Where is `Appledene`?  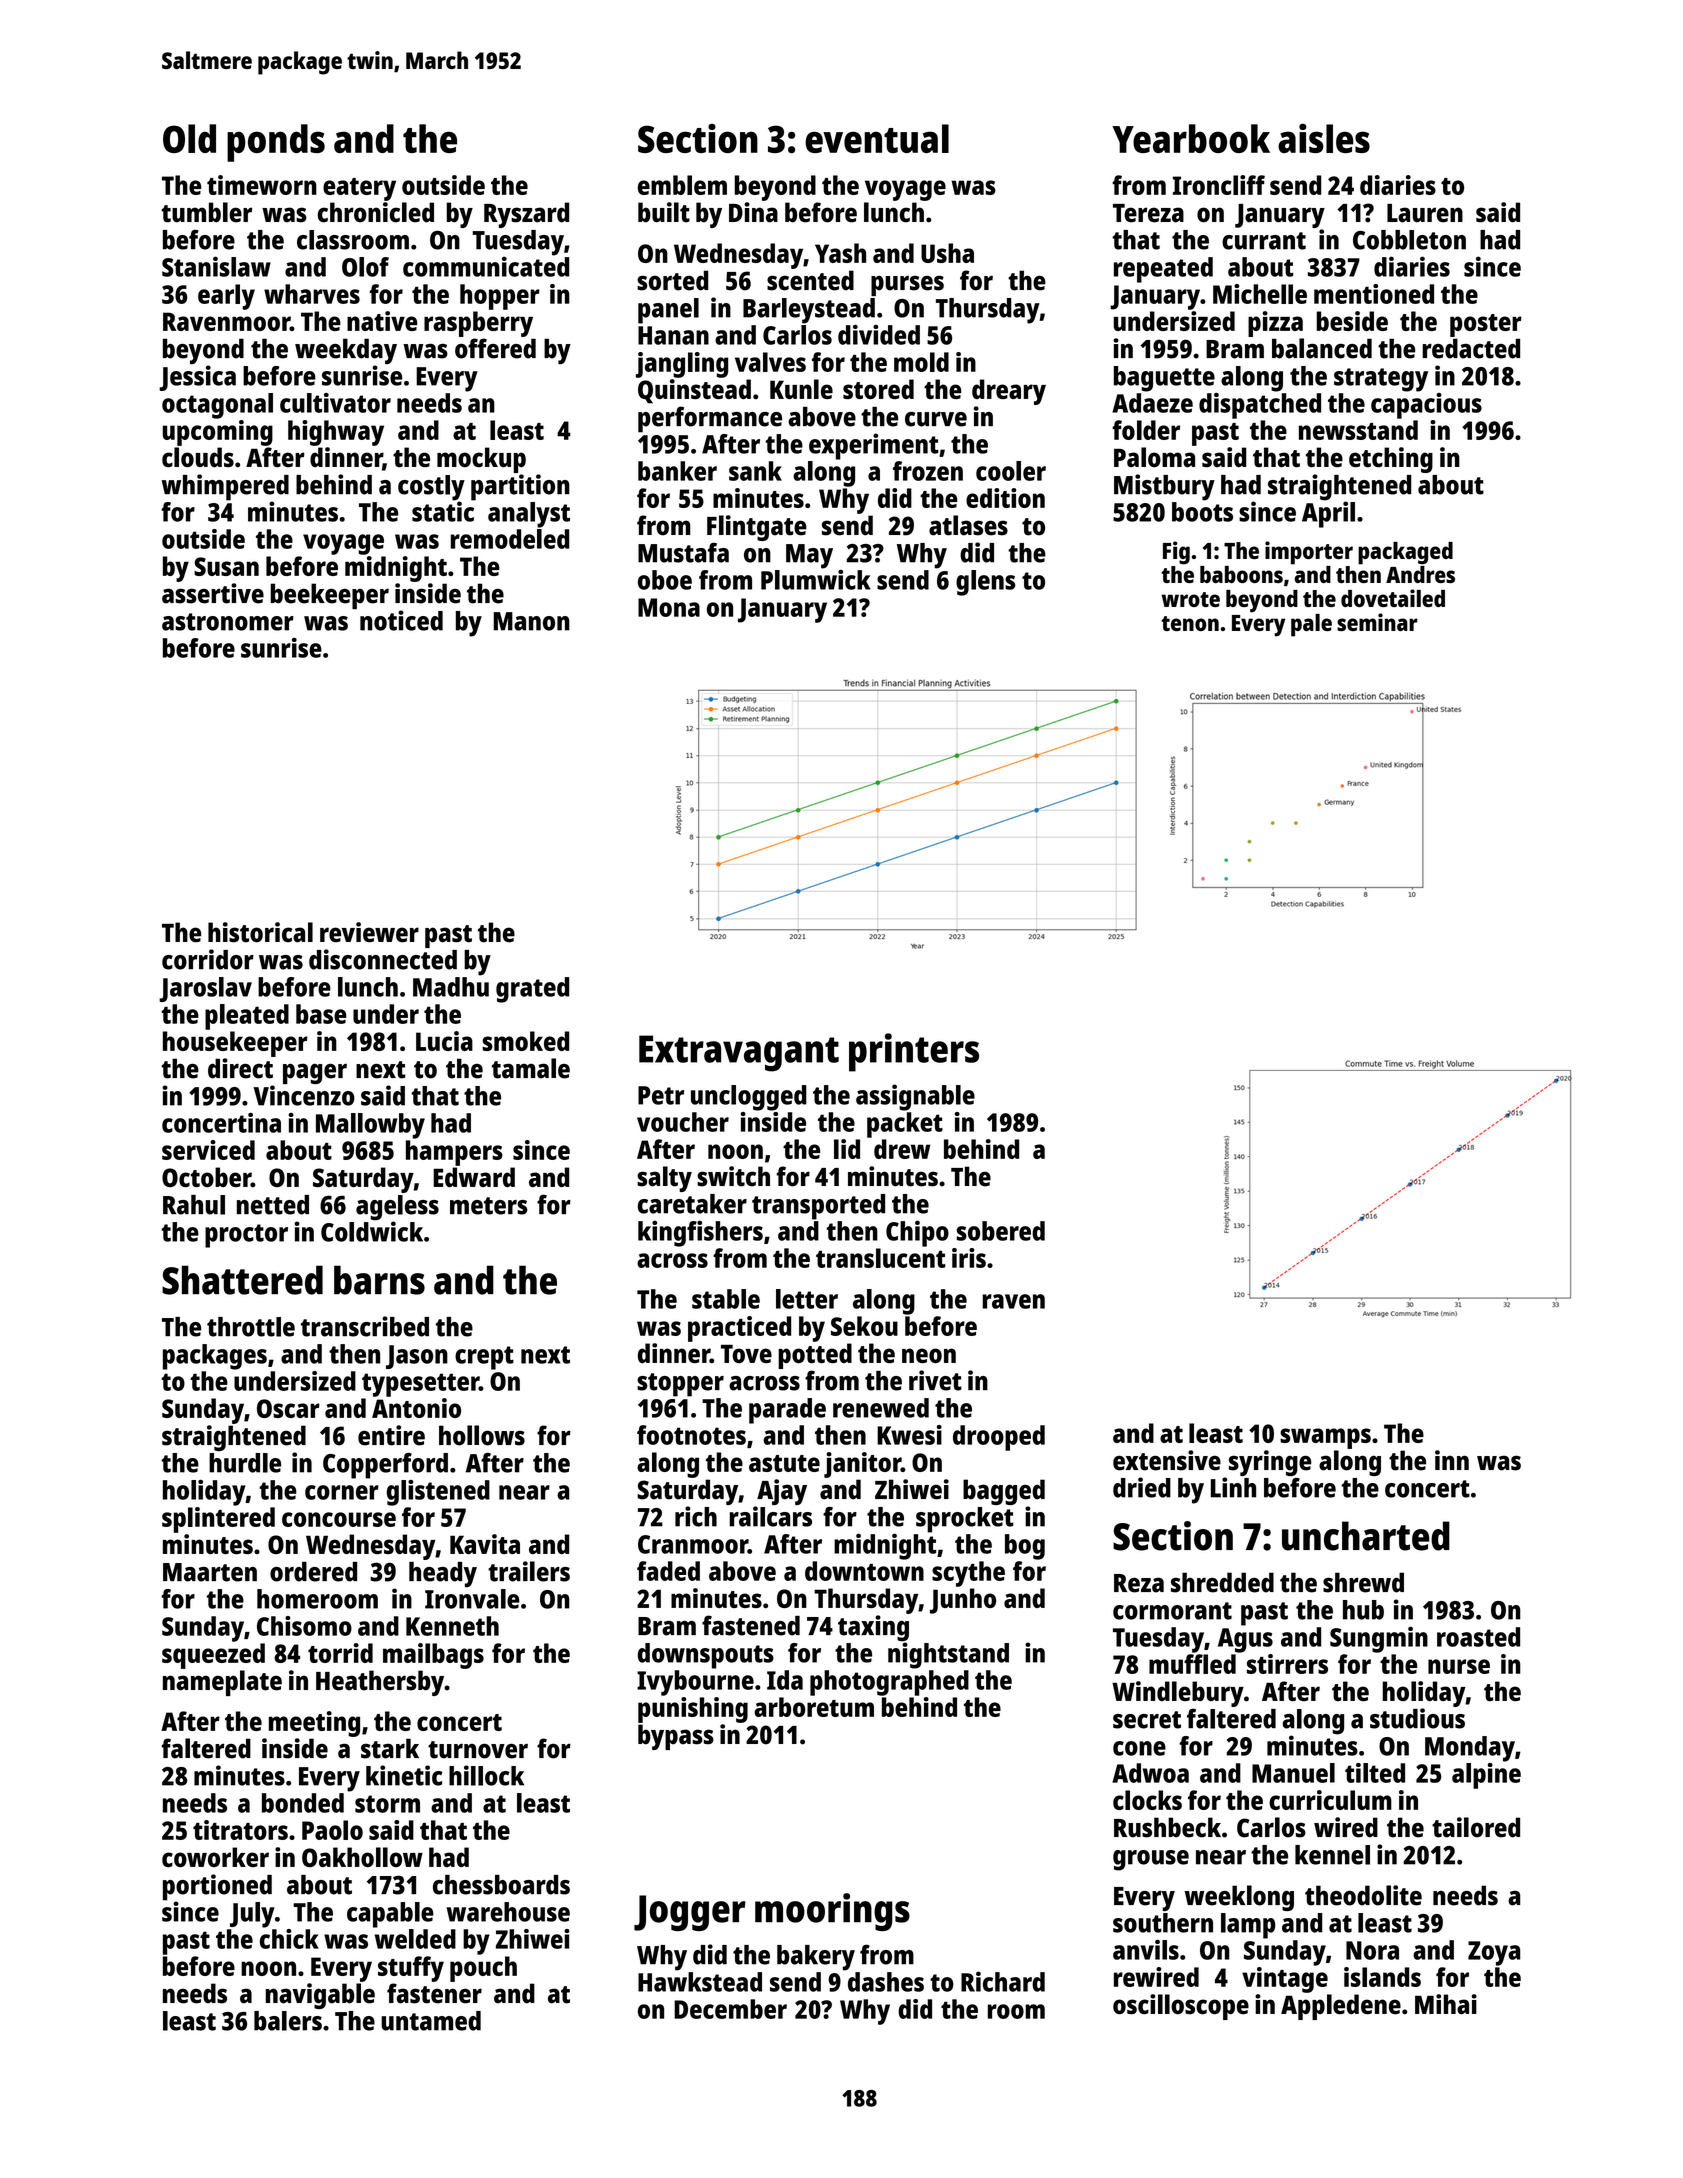
Appledene is located at coordinates (1341, 2007).
